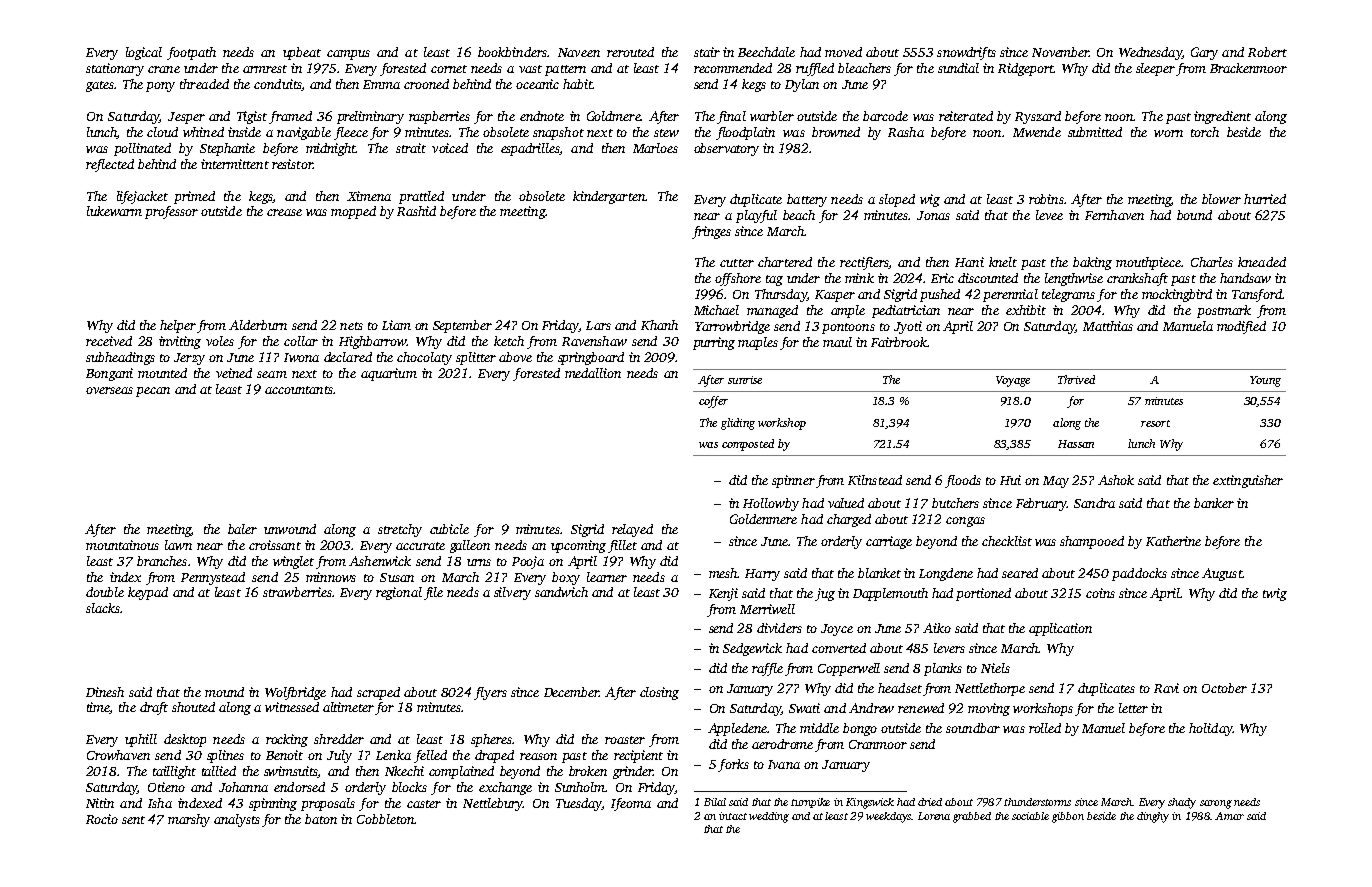  I want to click on logical, so click(144, 53).
